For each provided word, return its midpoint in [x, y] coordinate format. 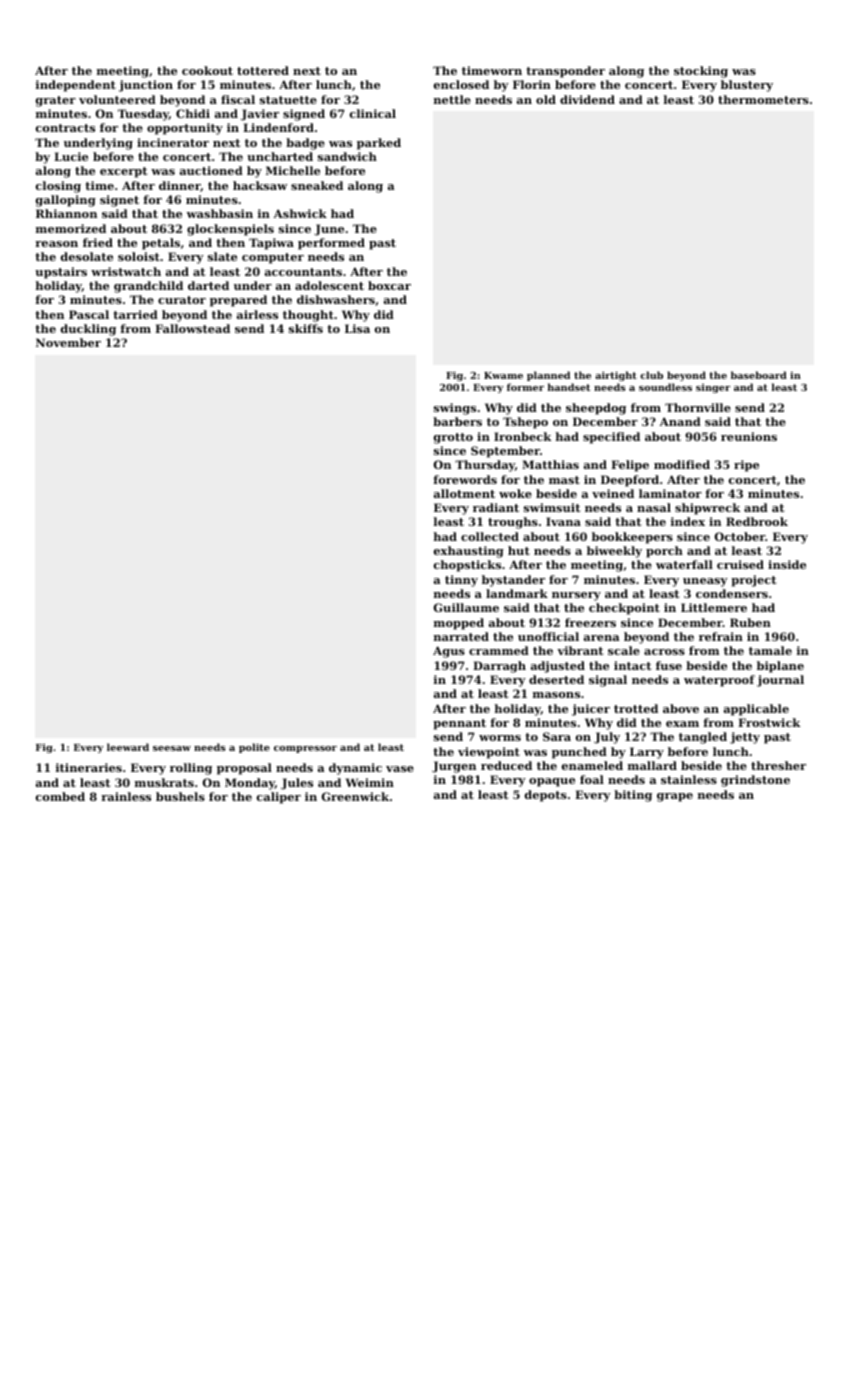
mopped [459, 624]
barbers [457, 421]
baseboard [759, 375]
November [68, 342]
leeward [128, 747]
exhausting [469, 552]
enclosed [461, 84]
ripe [746, 466]
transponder [565, 72]
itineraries [89, 767]
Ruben [750, 622]
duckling [88, 330]
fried [98, 242]
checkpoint [624, 609]
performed [331, 244]
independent [76, 86]
